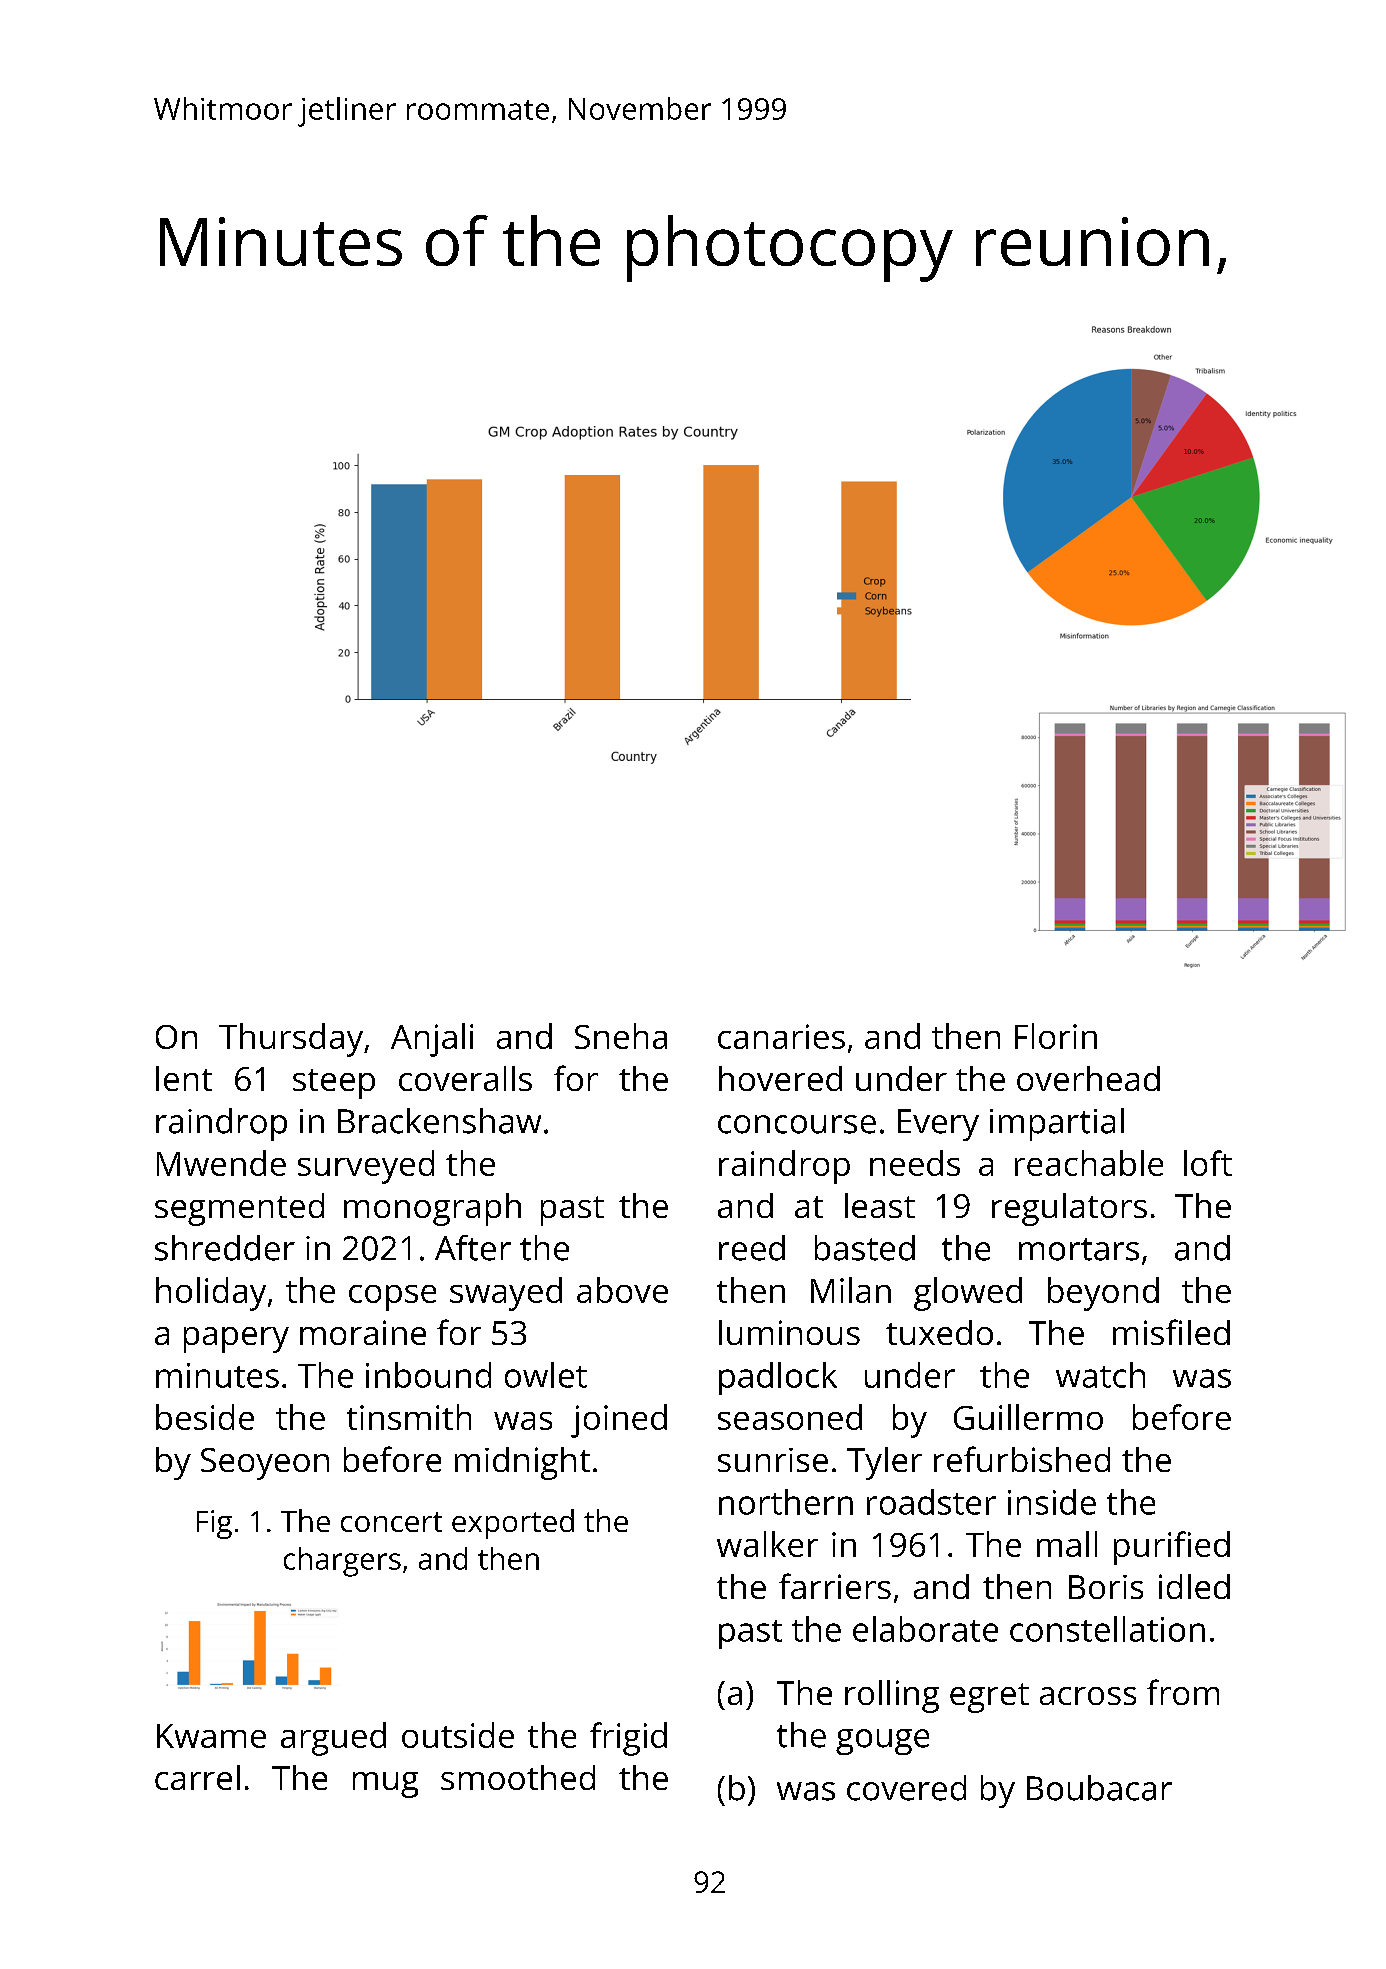 The width and height of the image is (1386, 1969). Describe the element at coordinates (211, 1736) in the image. I see `Kwame` at that location.
